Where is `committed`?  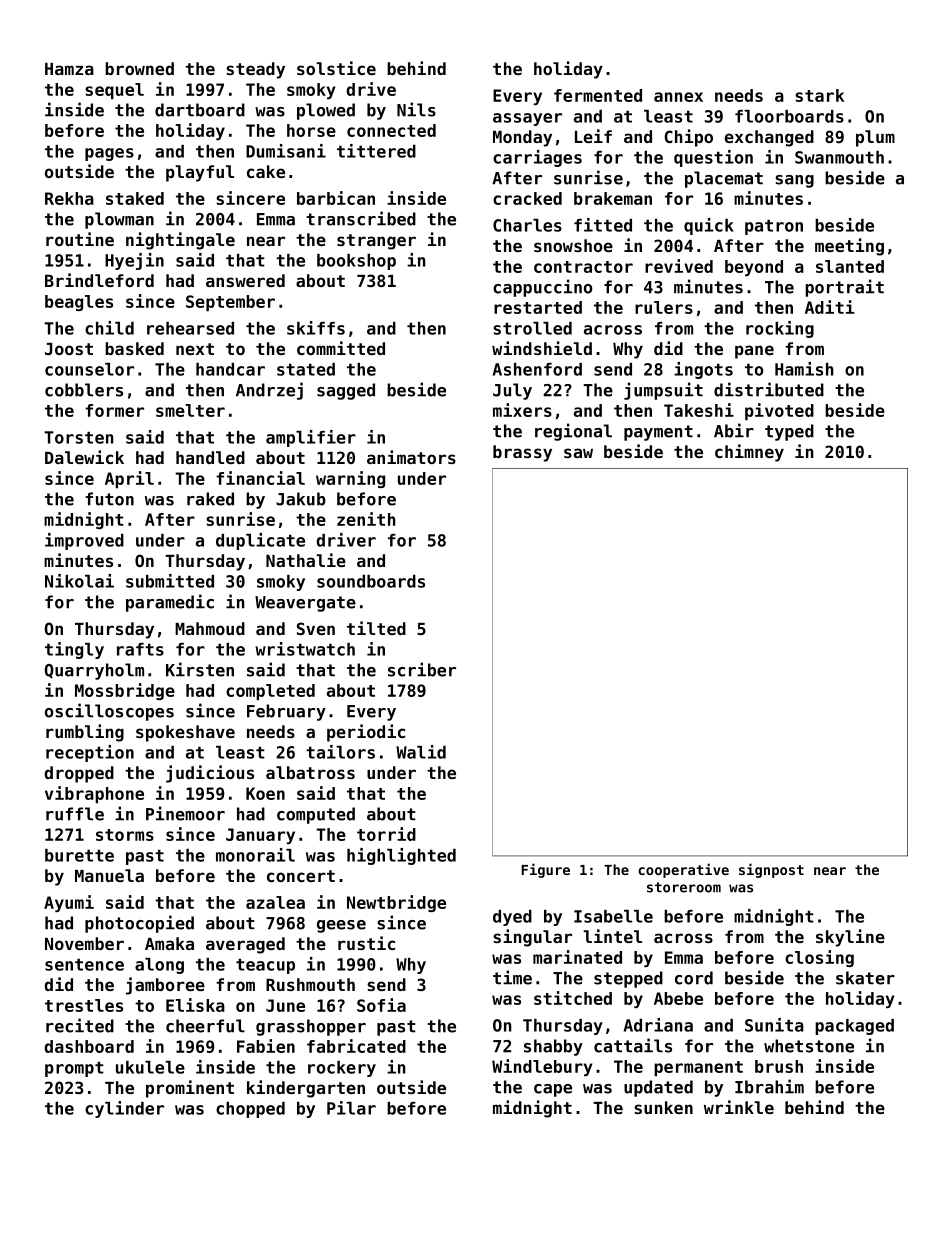 committed is located at coordinates (341, 348).
